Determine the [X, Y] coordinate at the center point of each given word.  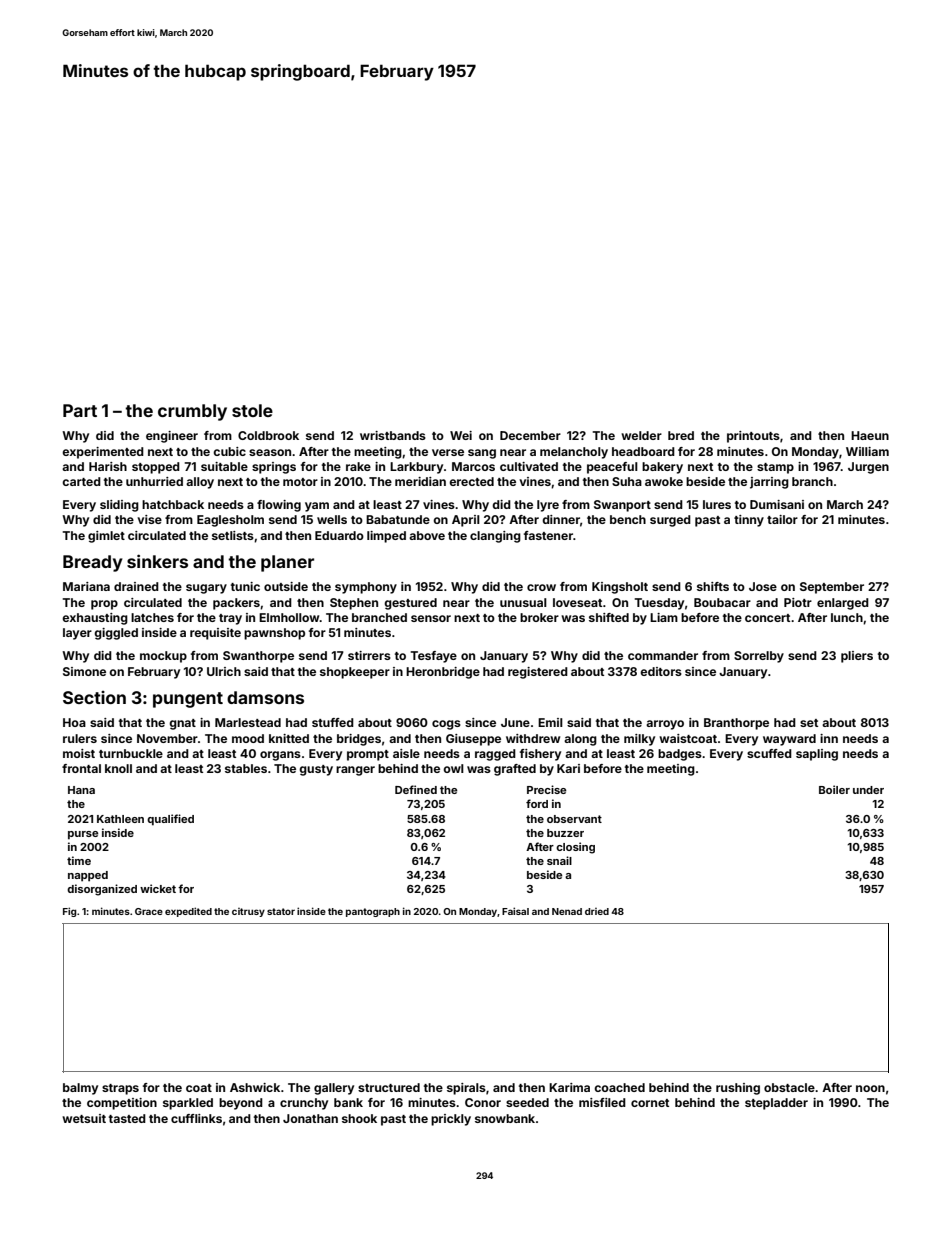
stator [281, 911]
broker [539, 617]
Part [80, 410]
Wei [461, 435]
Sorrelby [759, 657]
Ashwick [255, 1087]
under [868, 790]
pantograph [373, 912]
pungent [188, 700]
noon [870, 1088]
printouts [753, 437]
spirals [466, 1089]
